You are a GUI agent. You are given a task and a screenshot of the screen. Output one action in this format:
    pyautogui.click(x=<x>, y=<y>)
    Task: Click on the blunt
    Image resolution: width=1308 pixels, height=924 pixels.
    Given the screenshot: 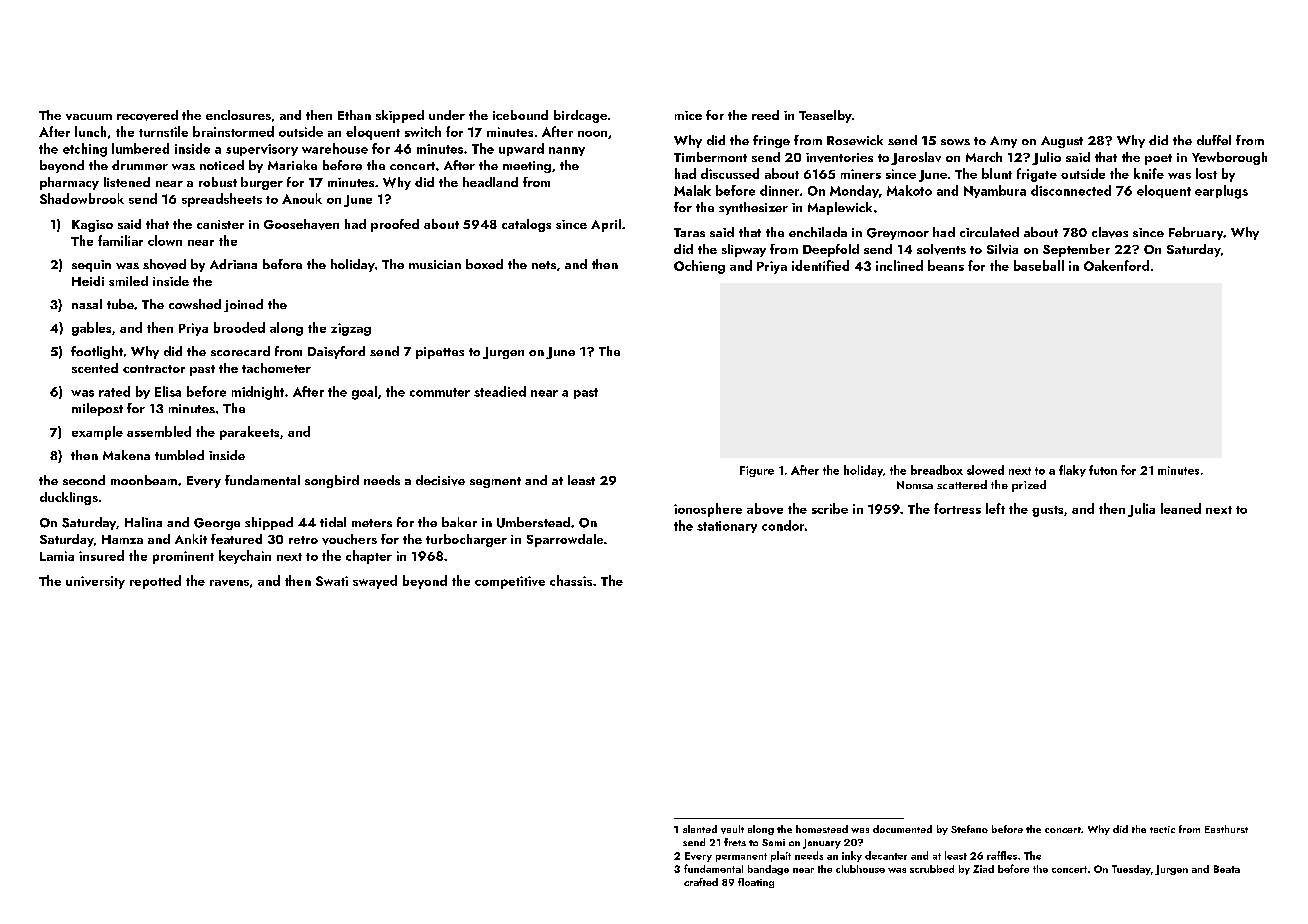 What is the action you would take?
    pyautogui.click(x=997, y=173)
